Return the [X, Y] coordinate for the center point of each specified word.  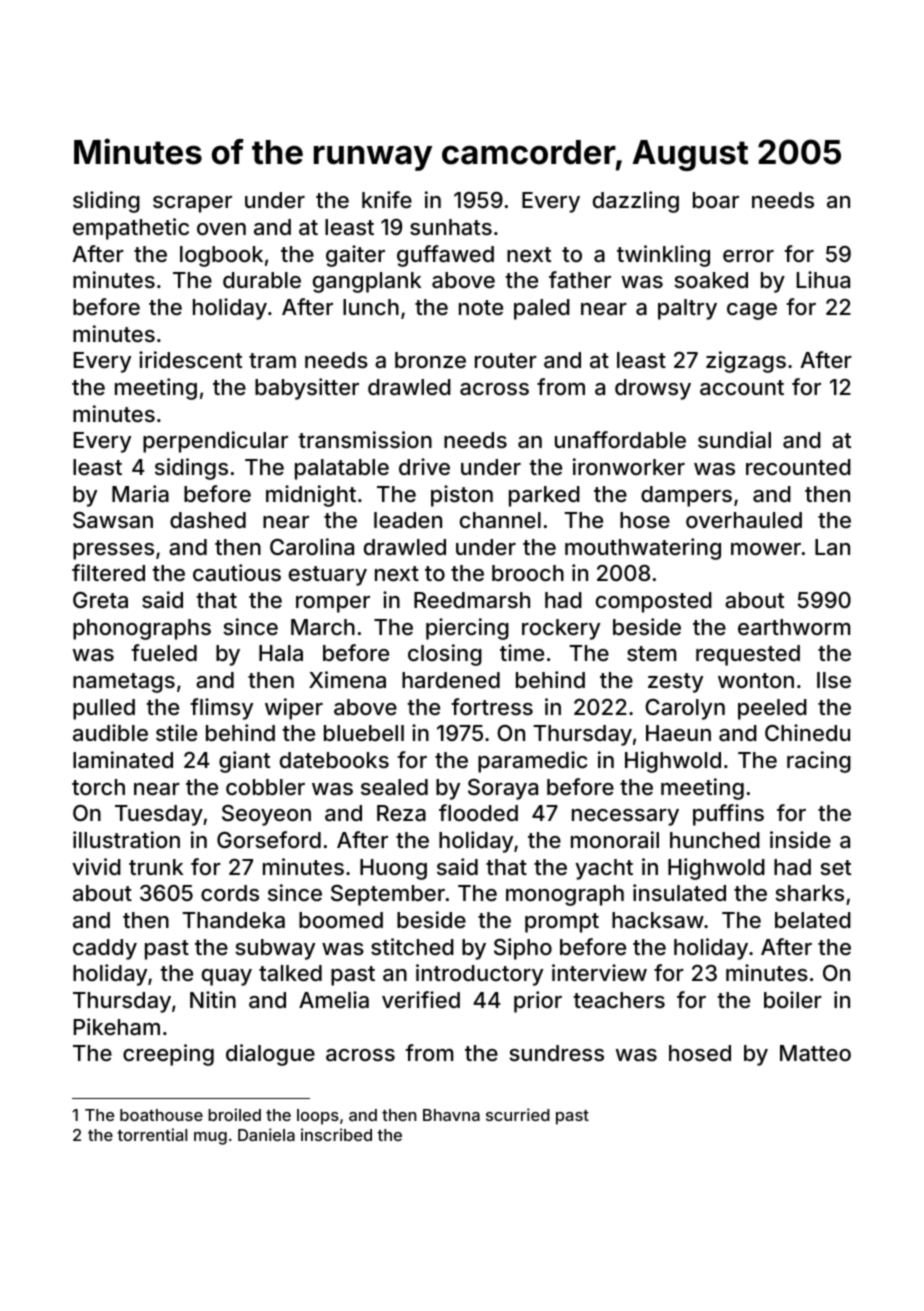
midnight [311, 496]
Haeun [678, 733]
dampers [686, 496]
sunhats [451, 227]
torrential [152, 1134]
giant [244, 762]
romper [333, 604]
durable [262, 280]
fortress [492, 706]
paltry [687, 309]
